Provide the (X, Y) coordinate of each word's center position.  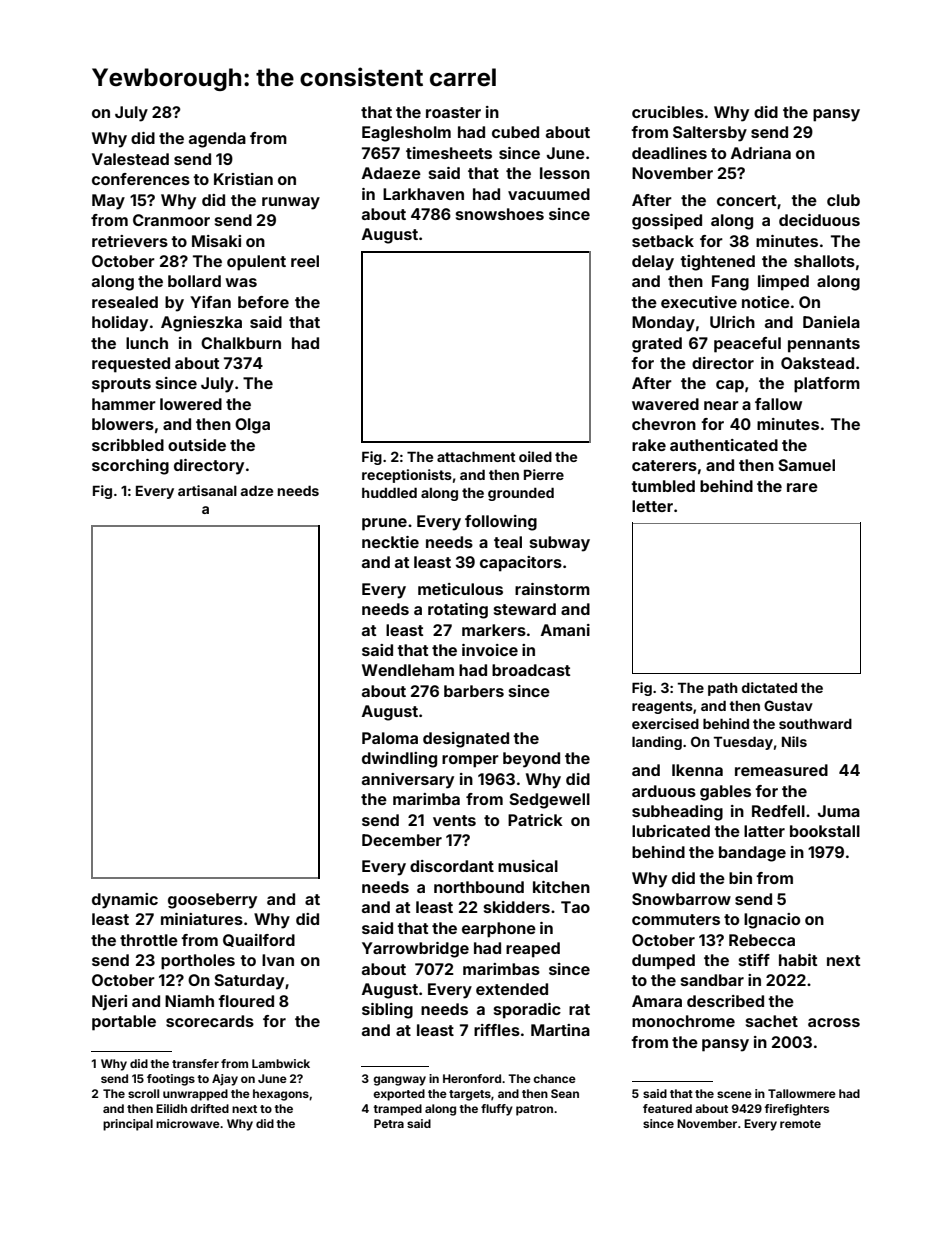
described (725, 1001)
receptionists (407, 476)
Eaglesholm (406, 134)
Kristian (243, 179)
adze (256, 491)
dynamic (125, 901)
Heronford (472, 1078)
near (721, 405)
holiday (120, 324)
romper (470, 761)
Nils (794, 741)
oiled (535, 456)
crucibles (668, 112)
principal (128, 1125)
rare (802, 487)
